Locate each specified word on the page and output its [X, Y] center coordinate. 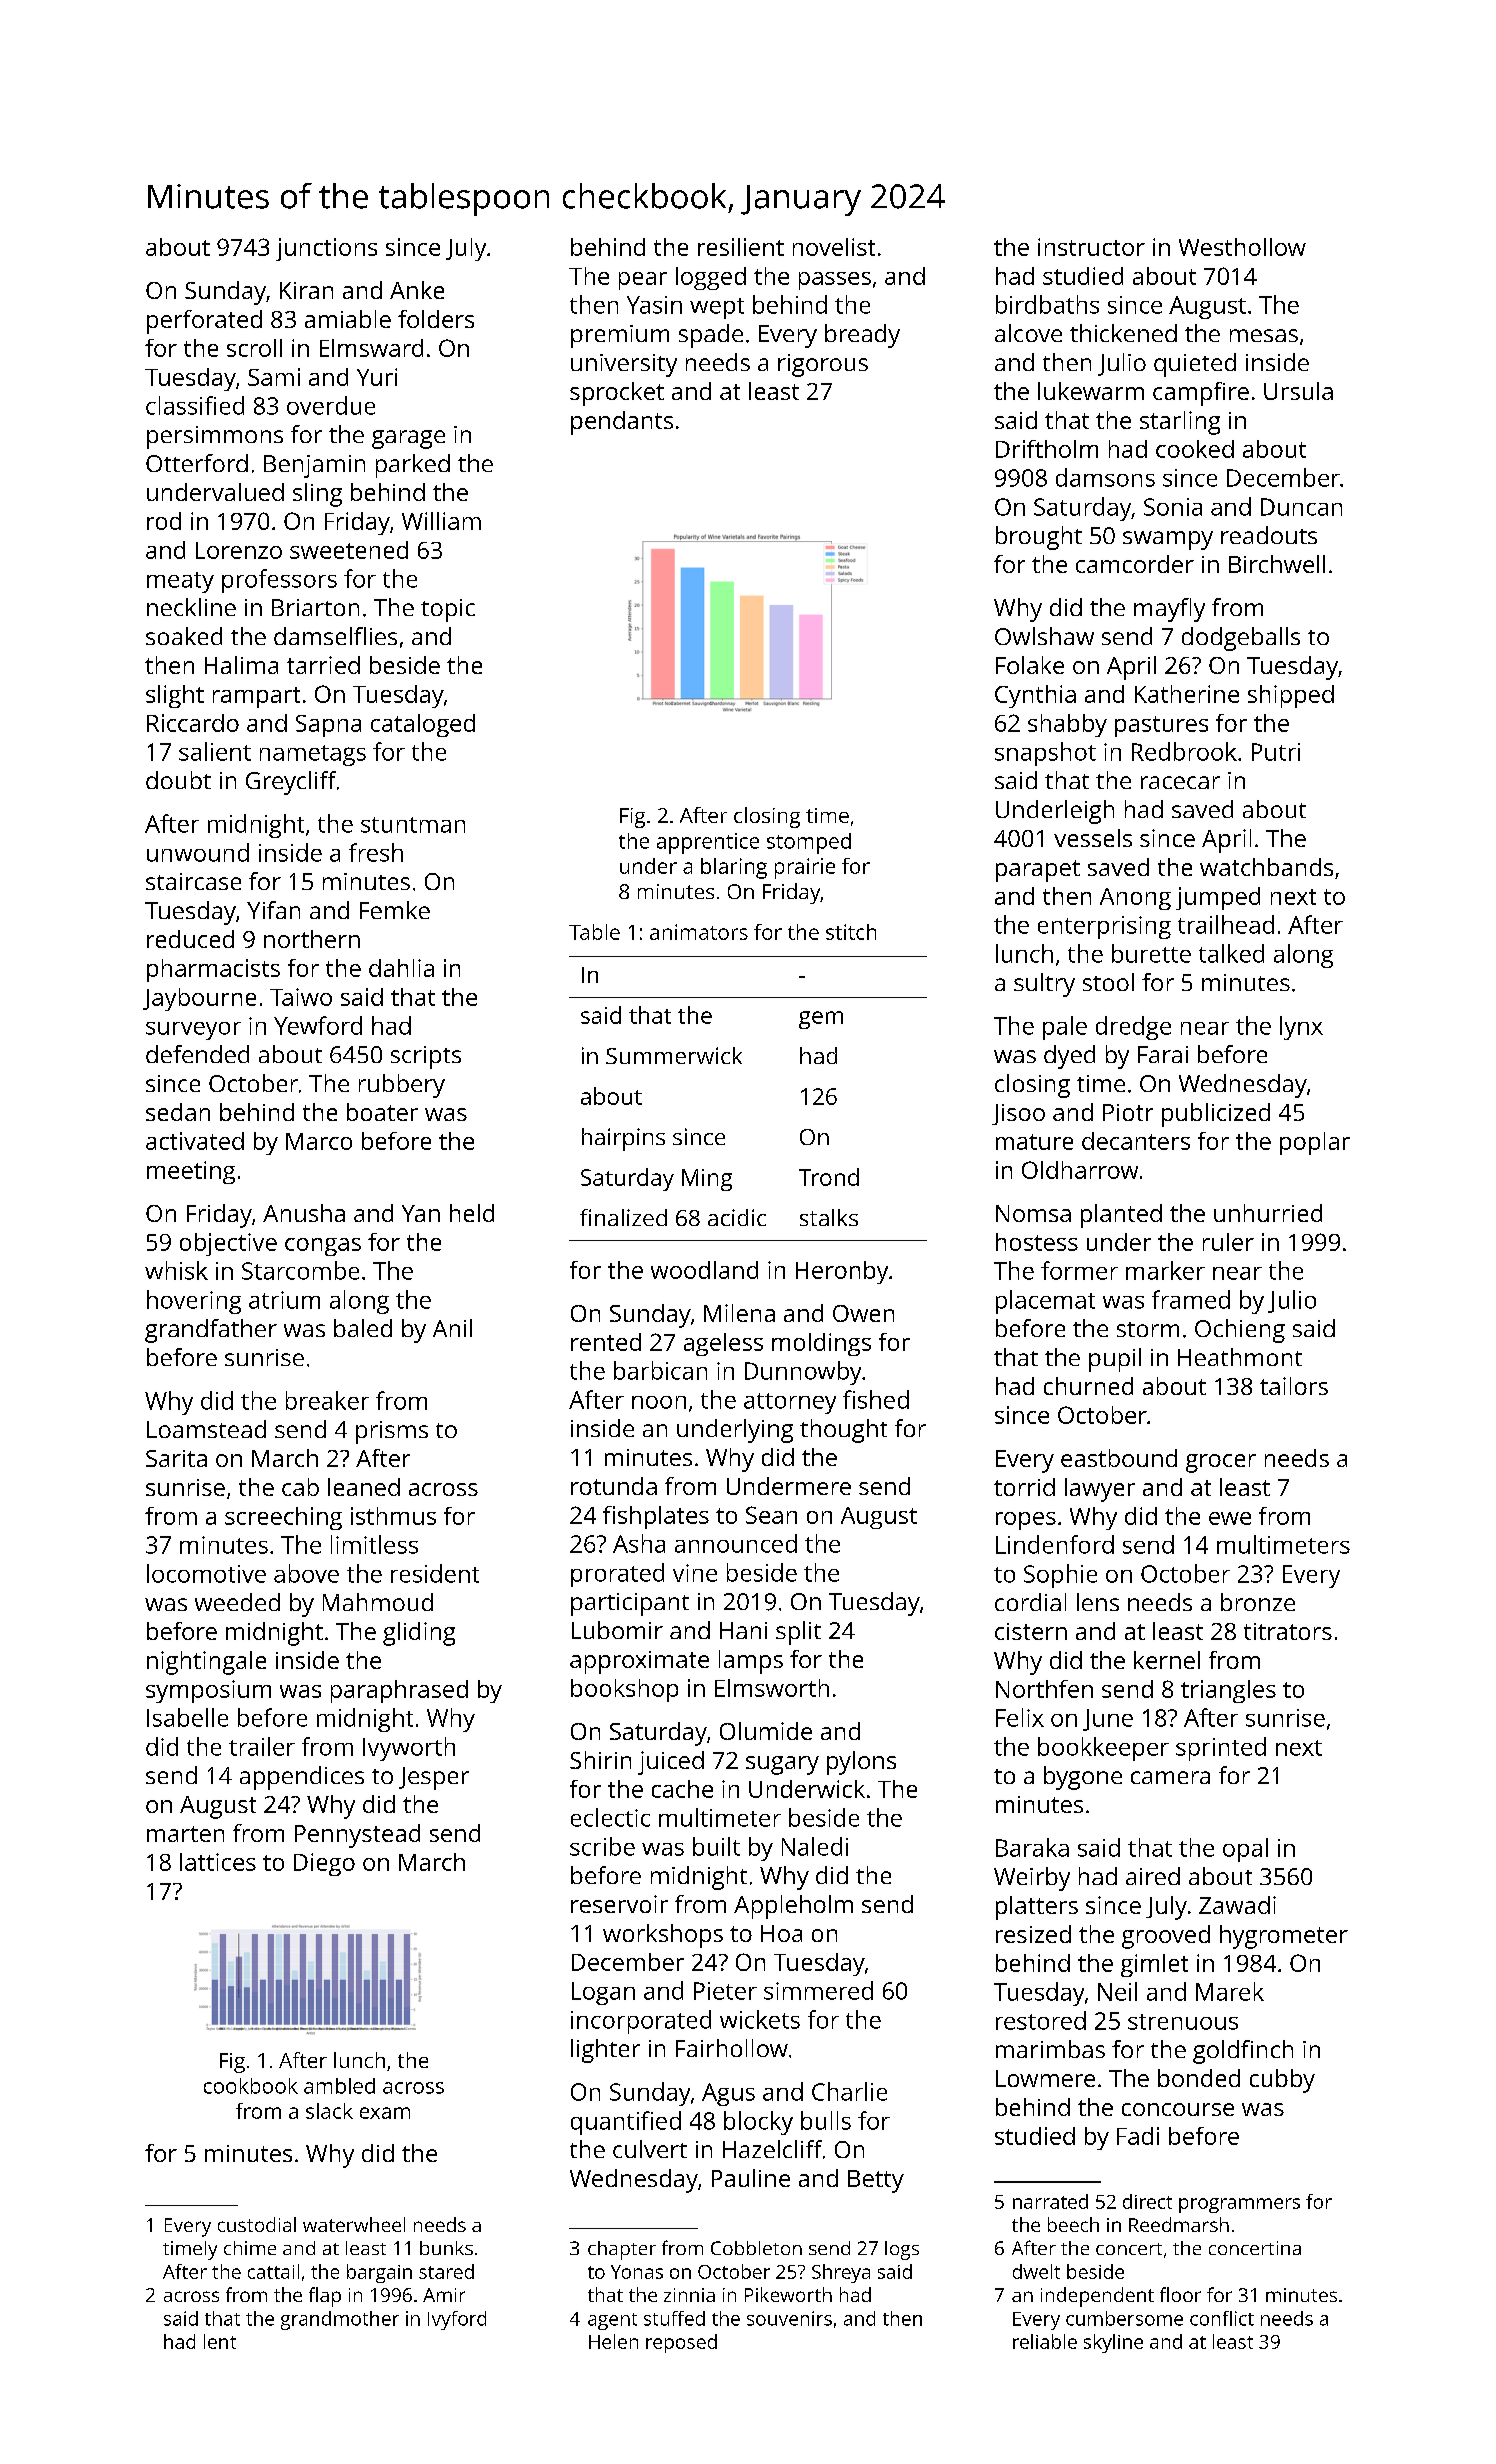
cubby [1282, 2081]
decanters [1136, 1141]
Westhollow [1242, 247]
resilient [741, 247]
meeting [191, 1172]
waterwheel [354, 2224]
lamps [751, 1662]
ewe [1230, 1518]
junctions [326, 249]
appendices [302, 1778]
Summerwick [674, 1055]
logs [902, 2250]
